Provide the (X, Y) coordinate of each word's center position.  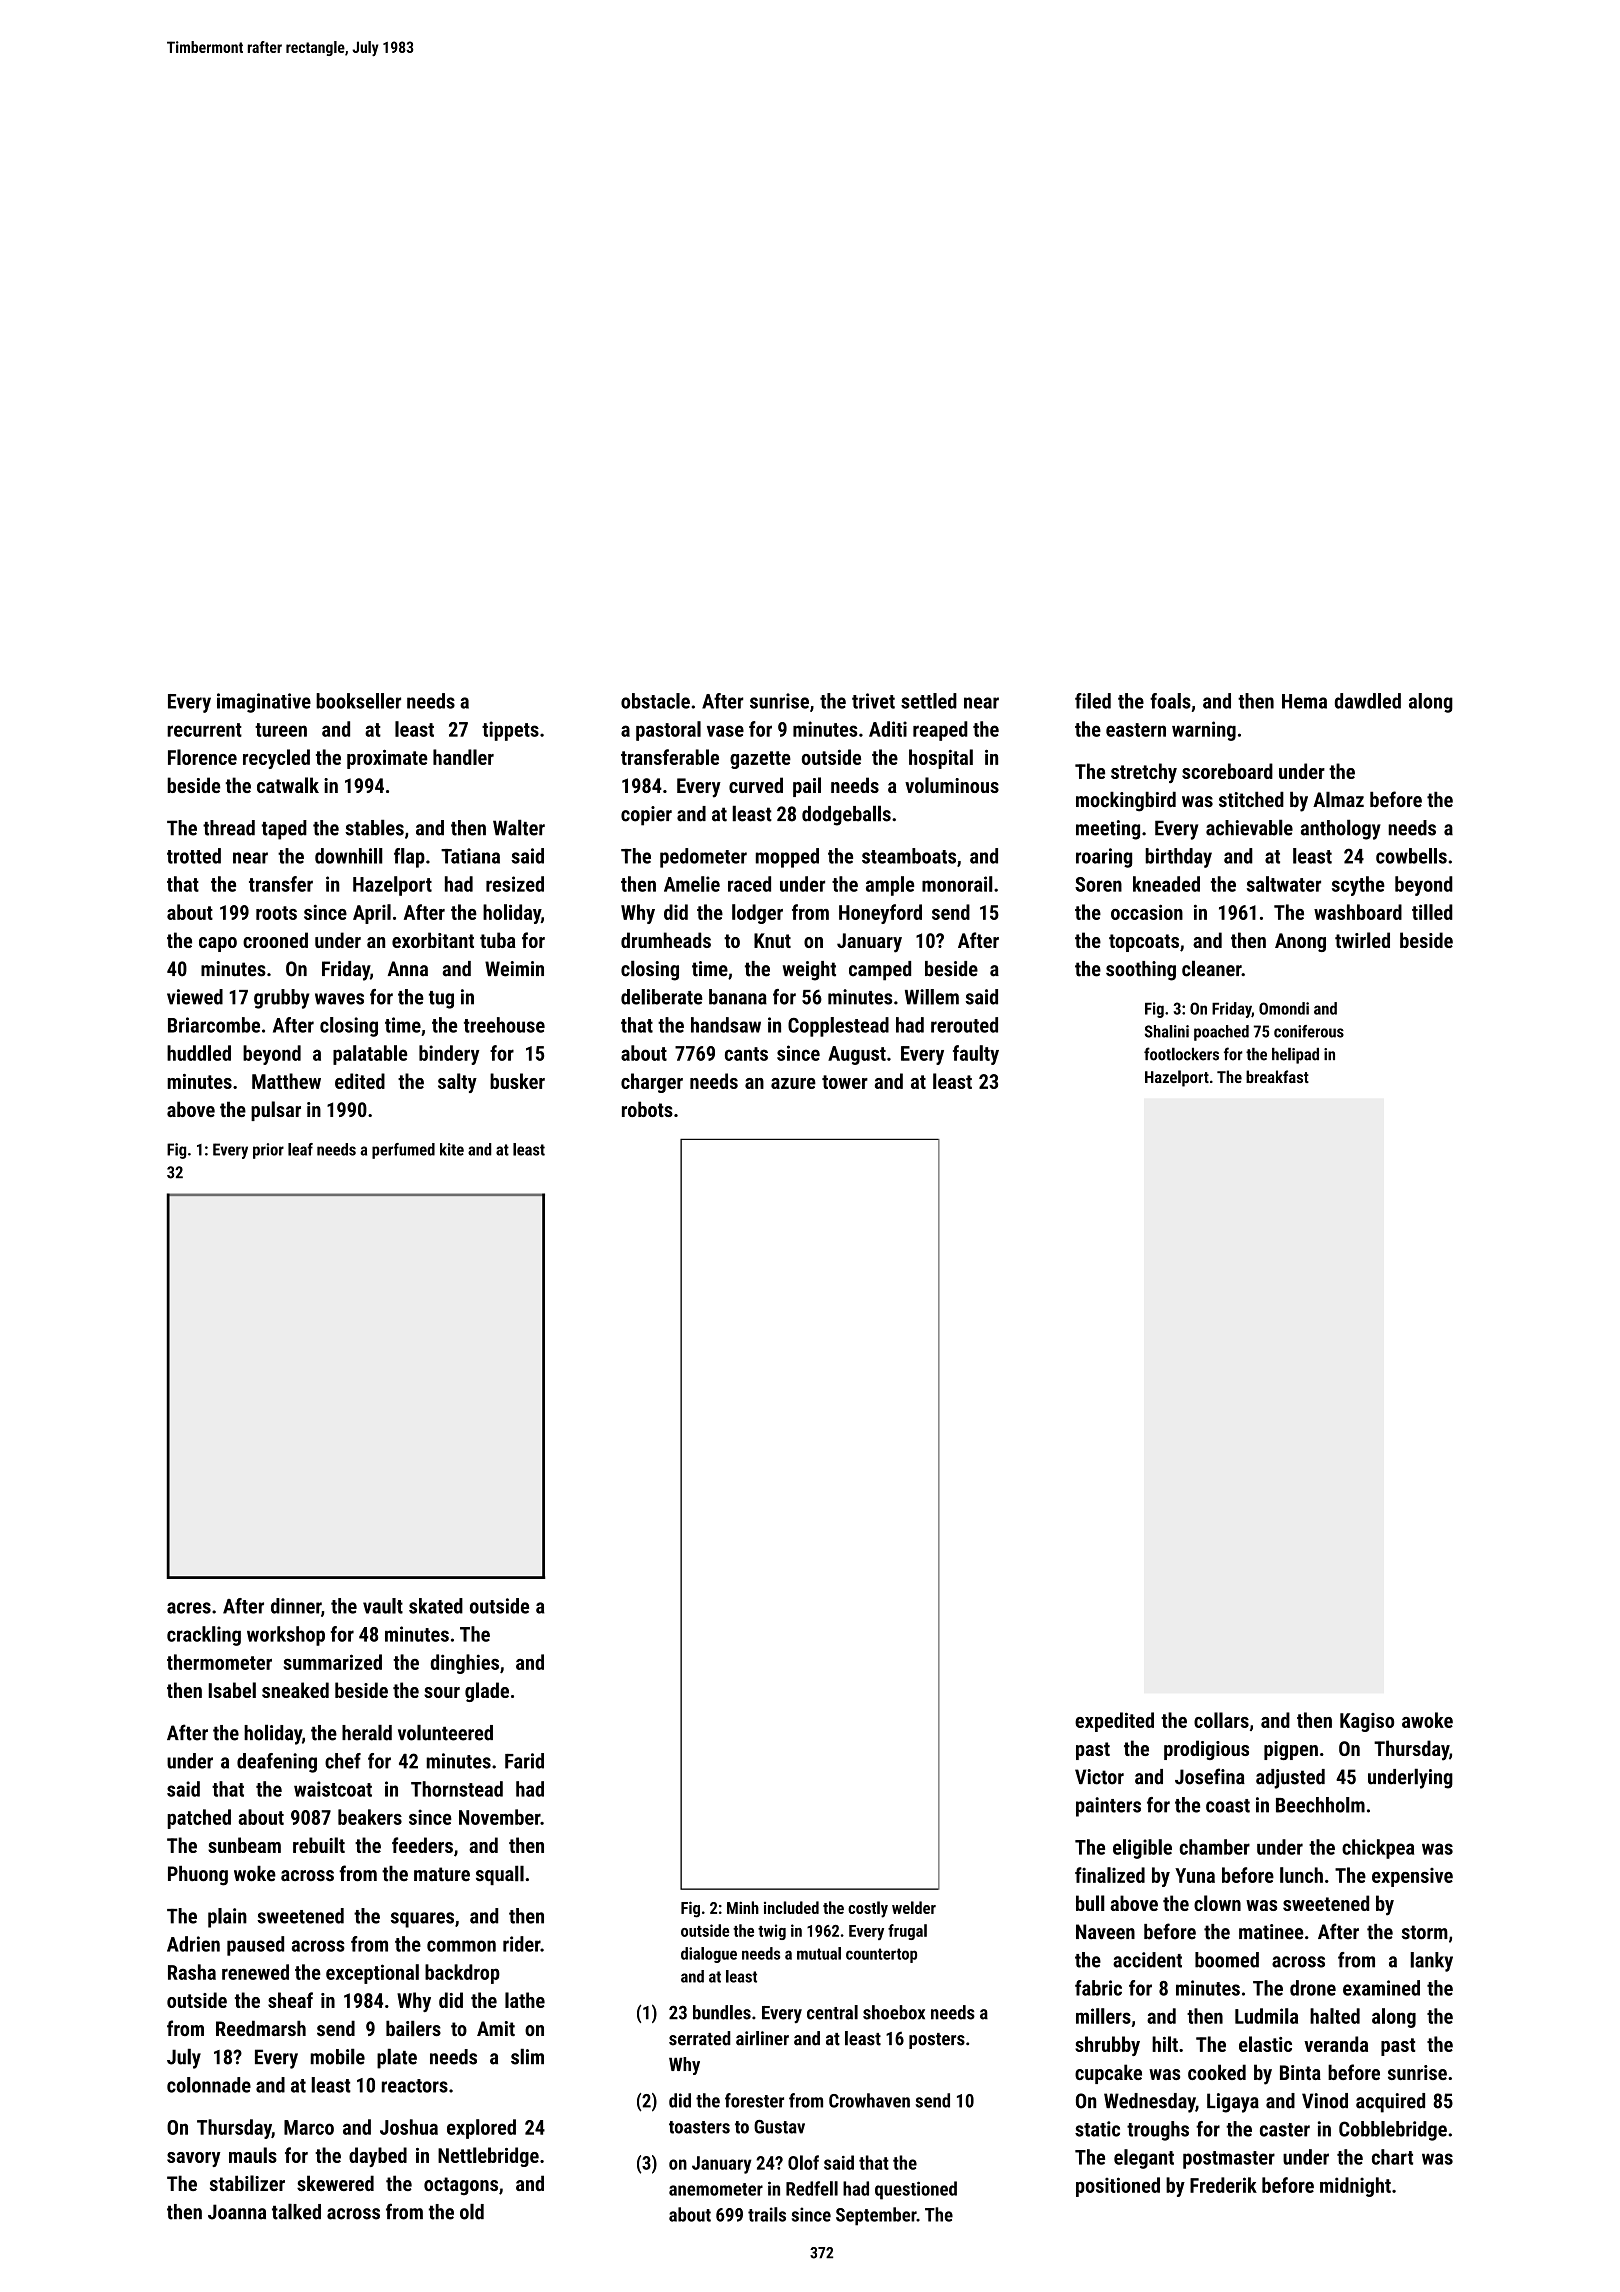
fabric (1098, 1988)
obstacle (655, 701)
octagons (461, 2186)
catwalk (288, 785)
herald (367, 1732)
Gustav (779, 2127)
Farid (524, 1761)
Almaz (1338, 799)
